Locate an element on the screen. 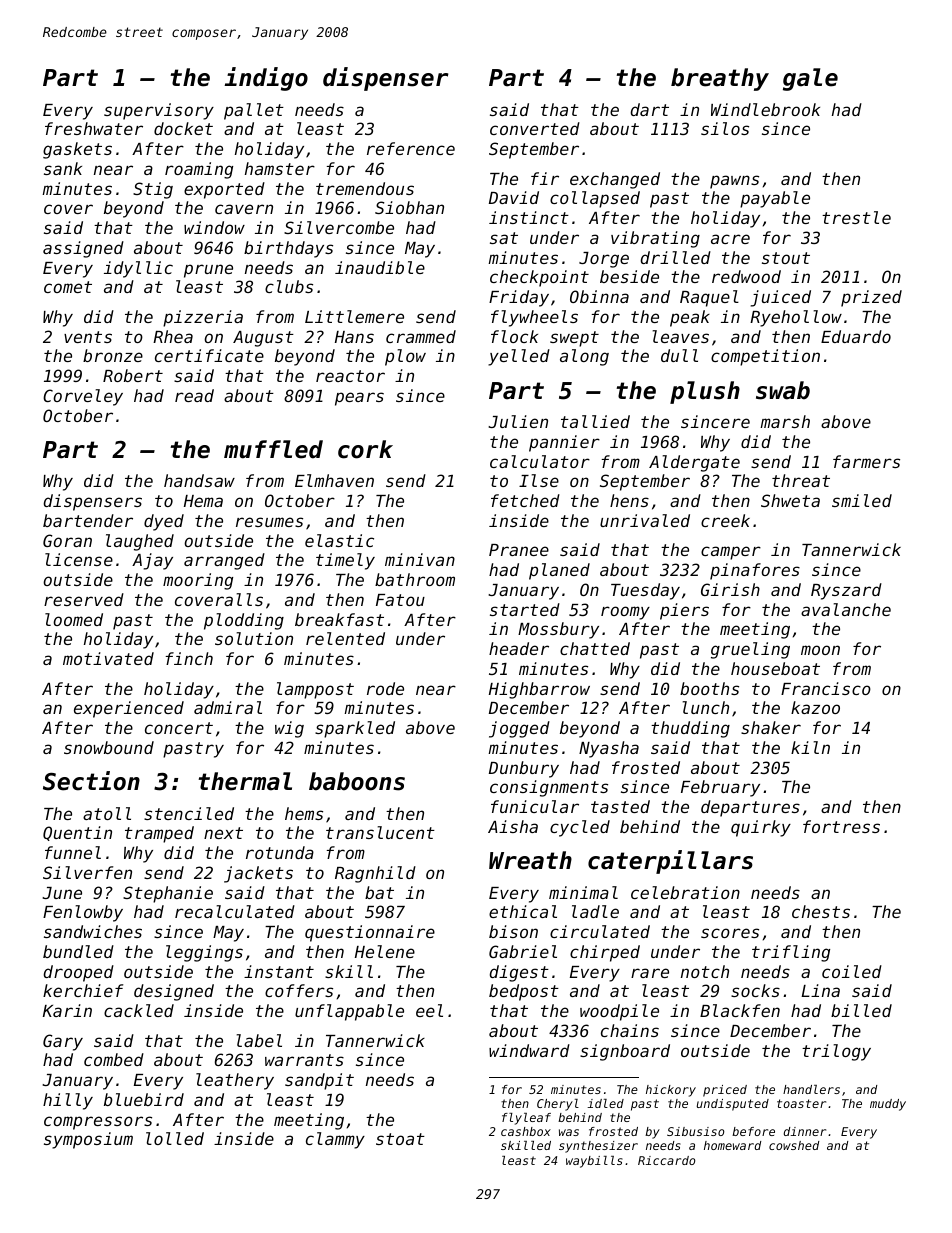 The width and height of the screenshot is (952, 1233). recalculated is located at coordinates (235, 911).
